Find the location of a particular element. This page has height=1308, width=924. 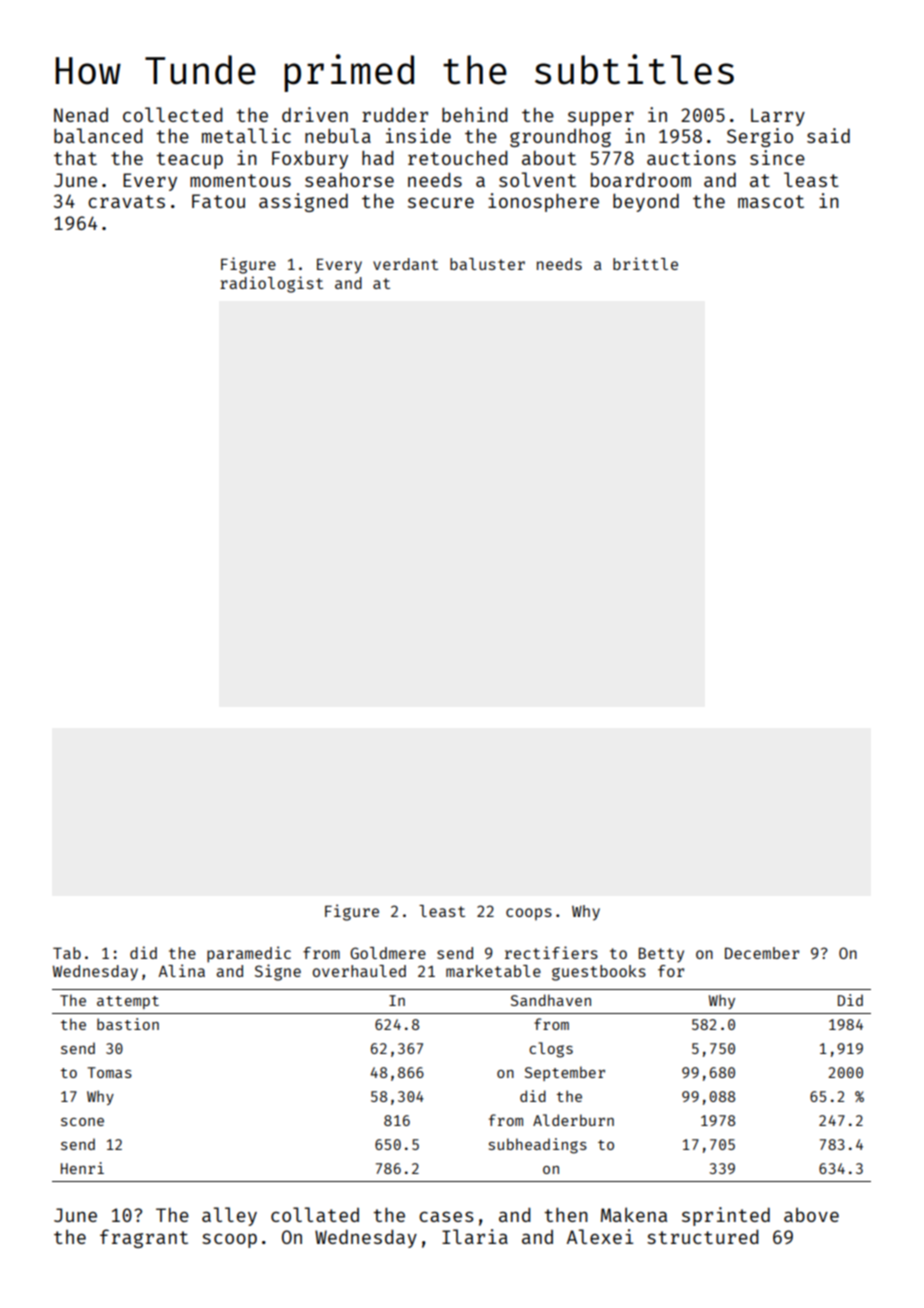

collected is located at coordinates (173, 114).
